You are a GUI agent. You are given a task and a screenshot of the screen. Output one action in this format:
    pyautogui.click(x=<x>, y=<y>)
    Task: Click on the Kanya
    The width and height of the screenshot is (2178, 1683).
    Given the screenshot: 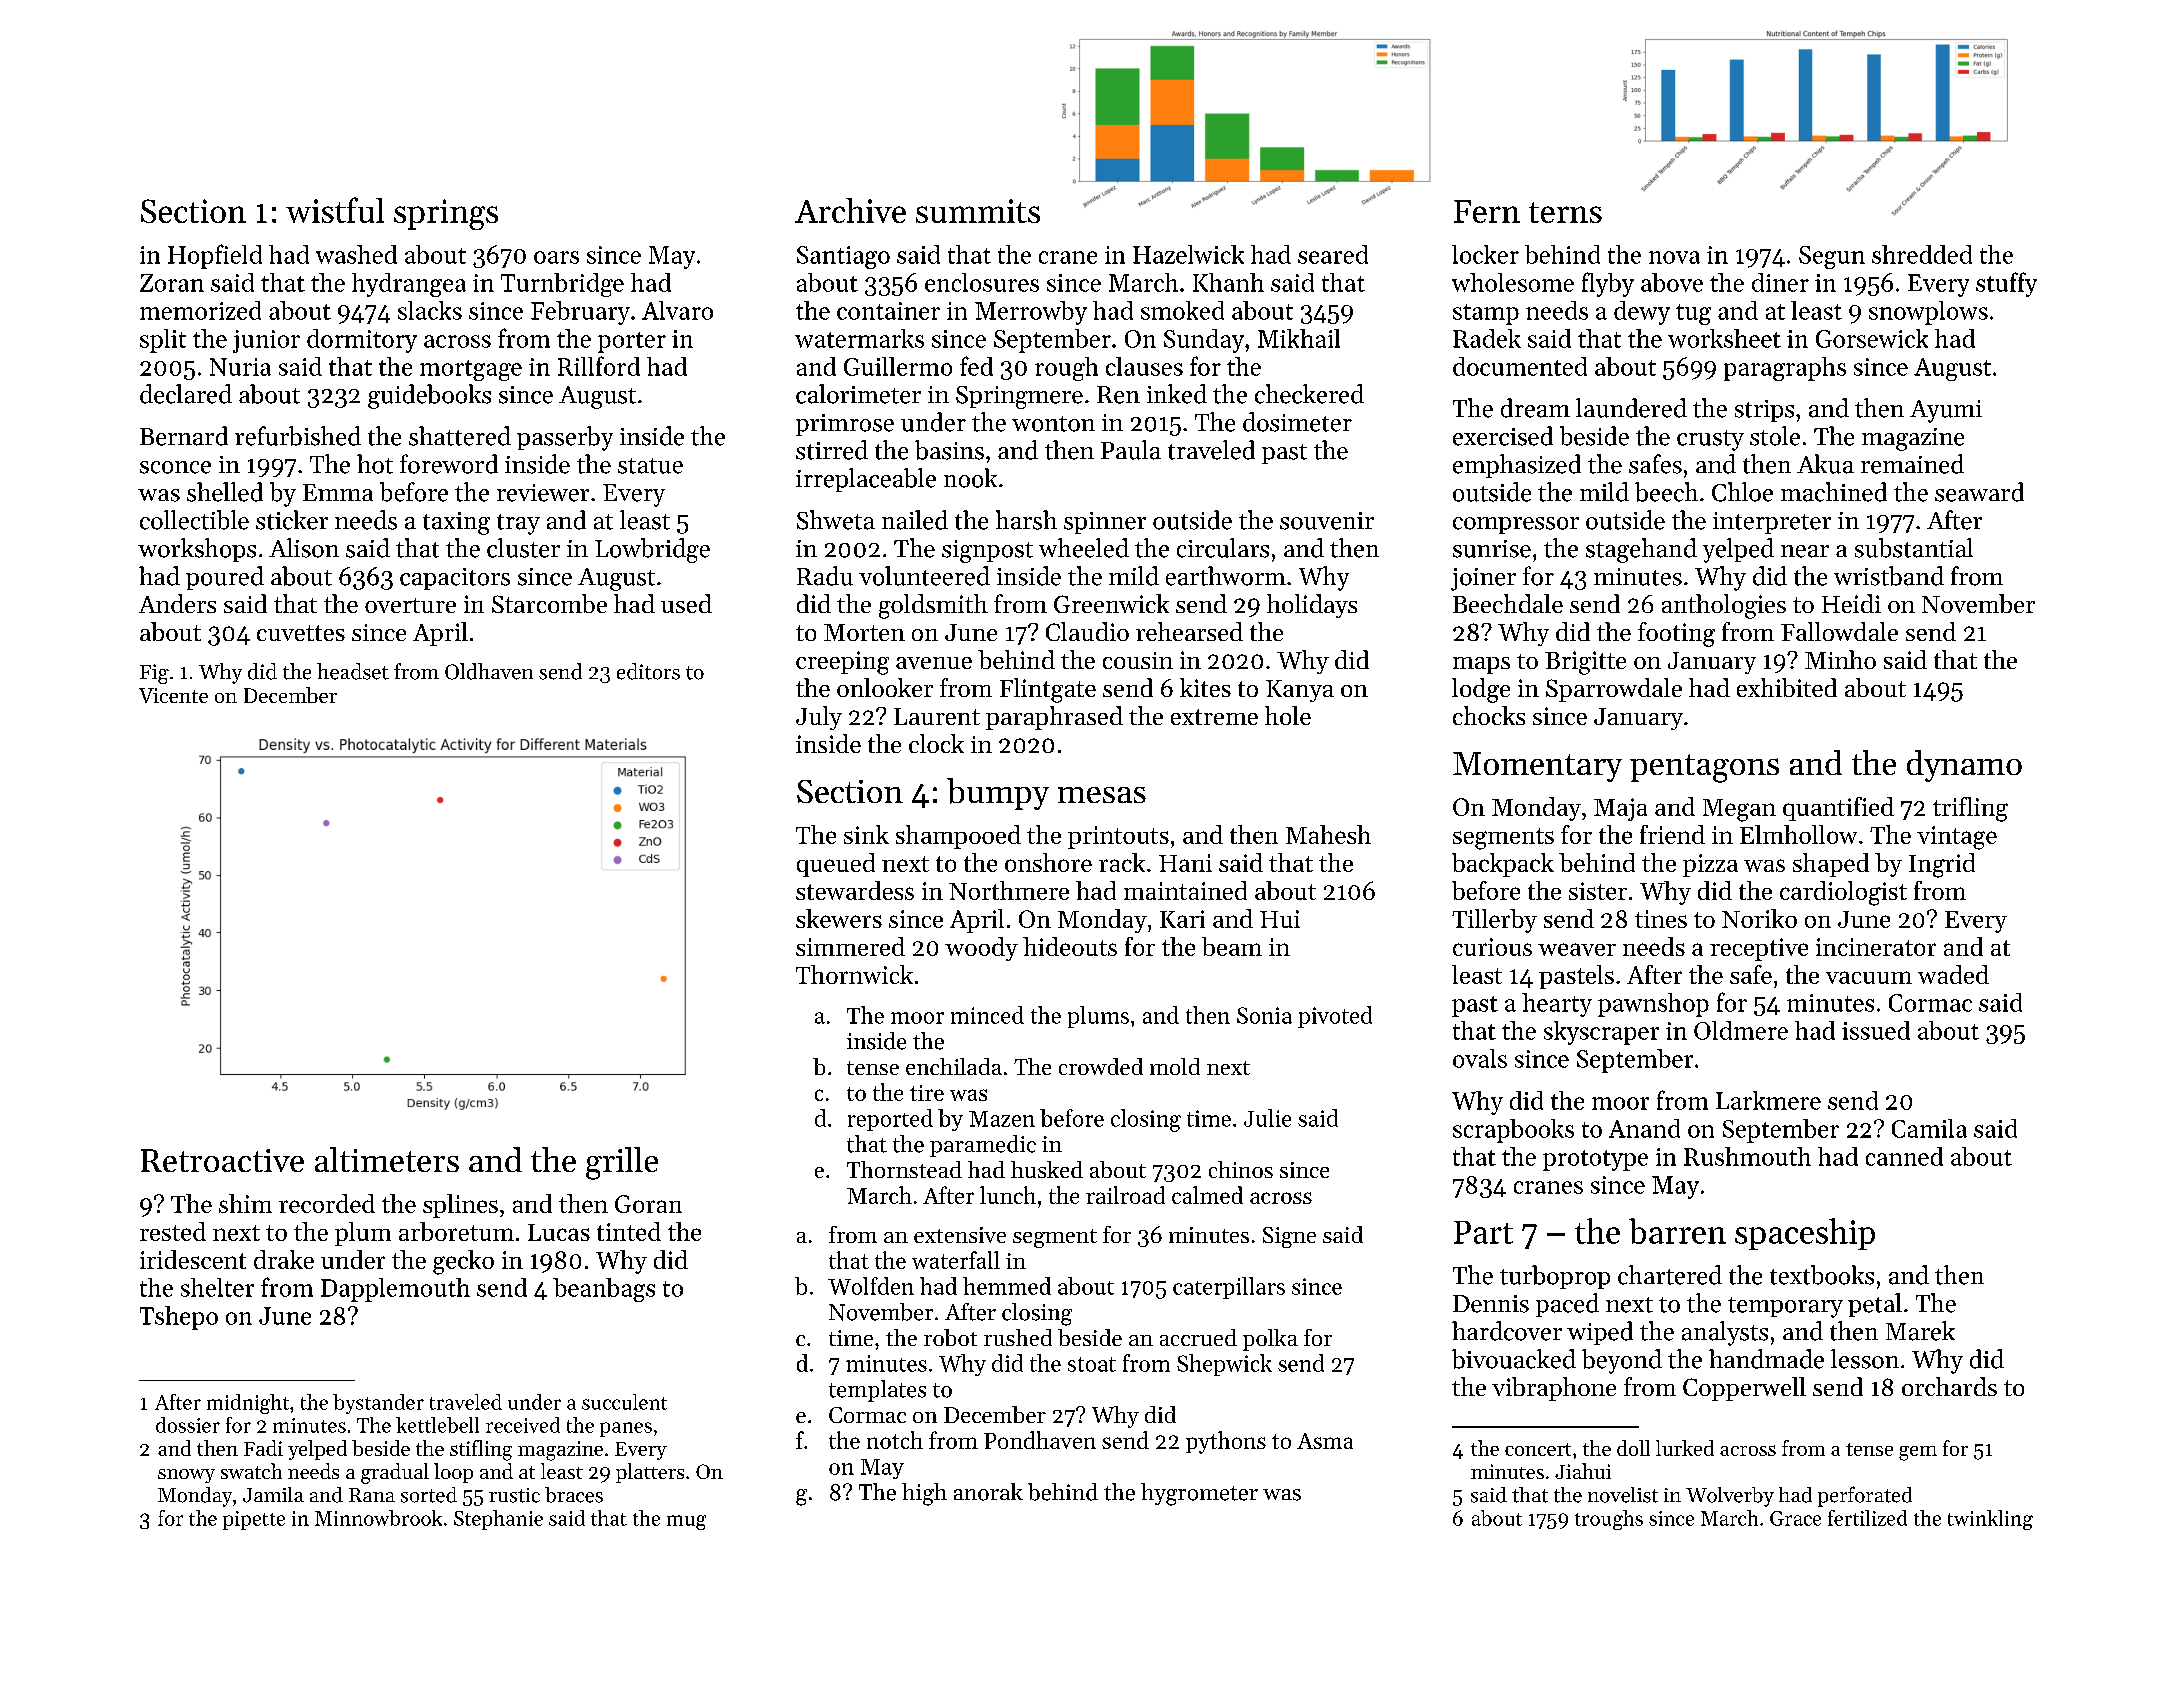 What is the action you would take?
    pyautogui.click(x=1300, y=691)
